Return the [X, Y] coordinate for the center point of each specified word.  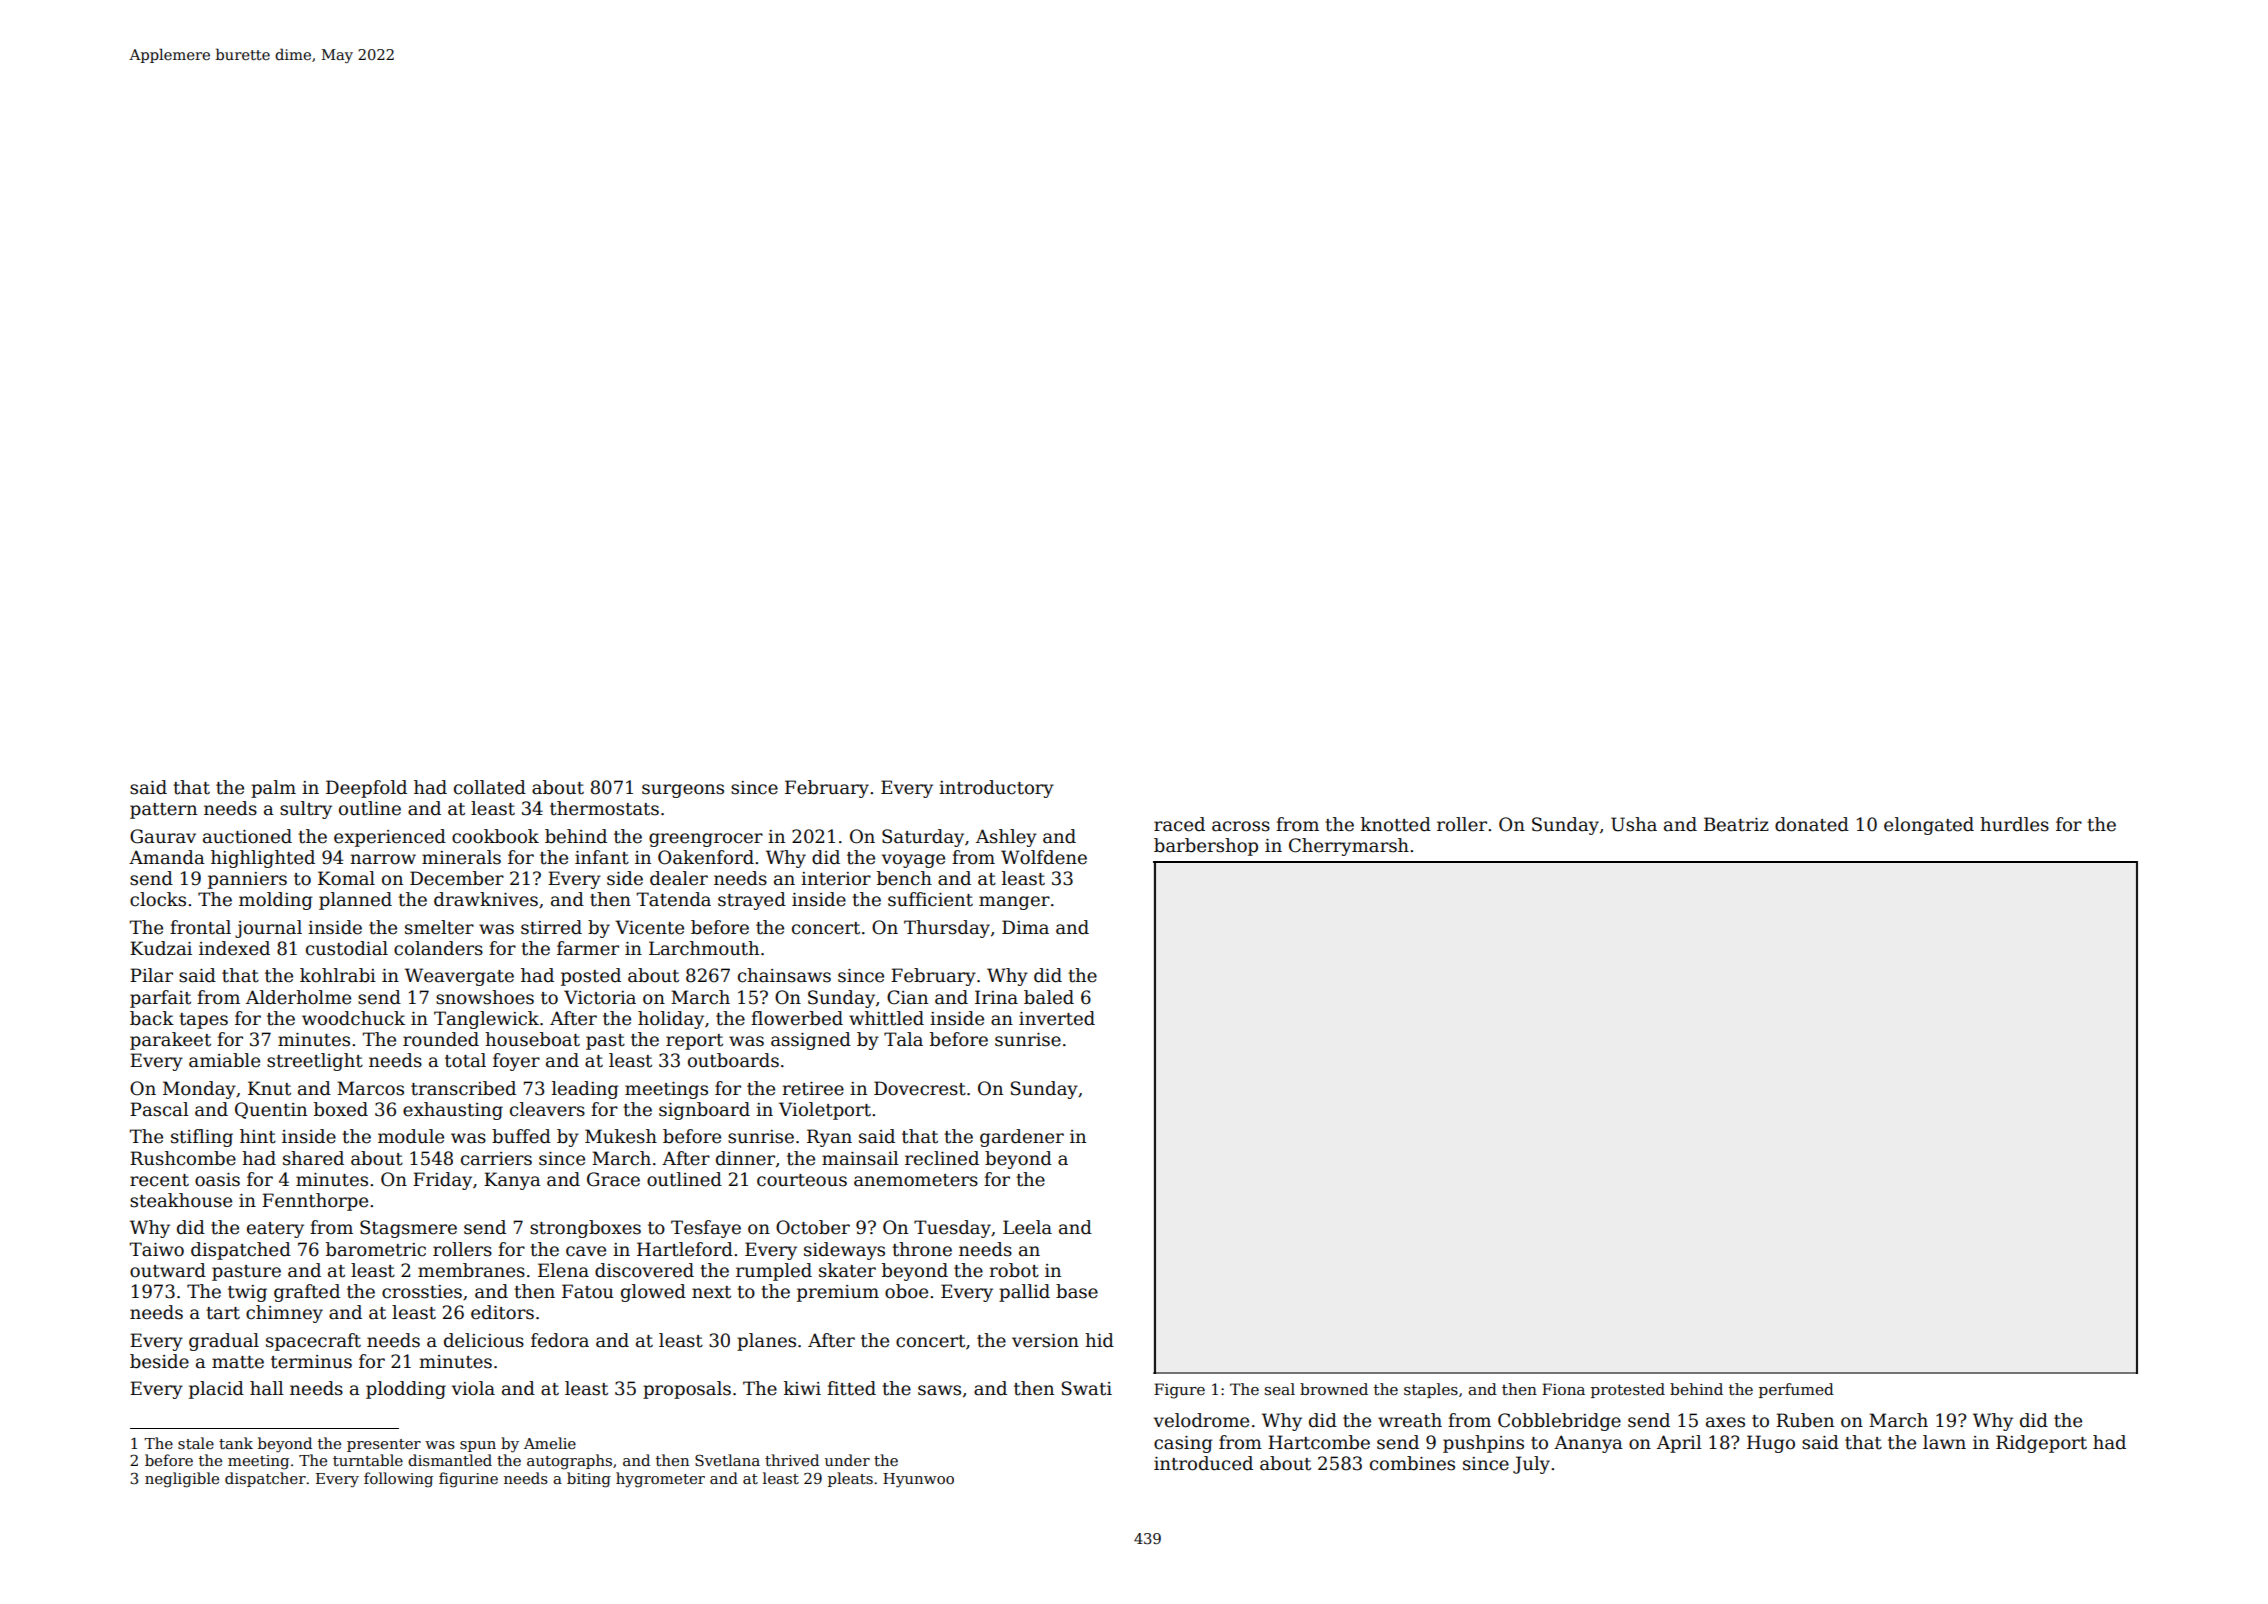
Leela [1027, 1227]
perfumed [1796, 1390]
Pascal [159, 1109]
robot [1014, 1270]
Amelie [550, 1443]
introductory [996, 789]
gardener [1022, 1138]
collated [490, 787]
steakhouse [181, 1200]
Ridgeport [2041, 1444]
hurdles [2014, 824]
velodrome [1201, 1420]
